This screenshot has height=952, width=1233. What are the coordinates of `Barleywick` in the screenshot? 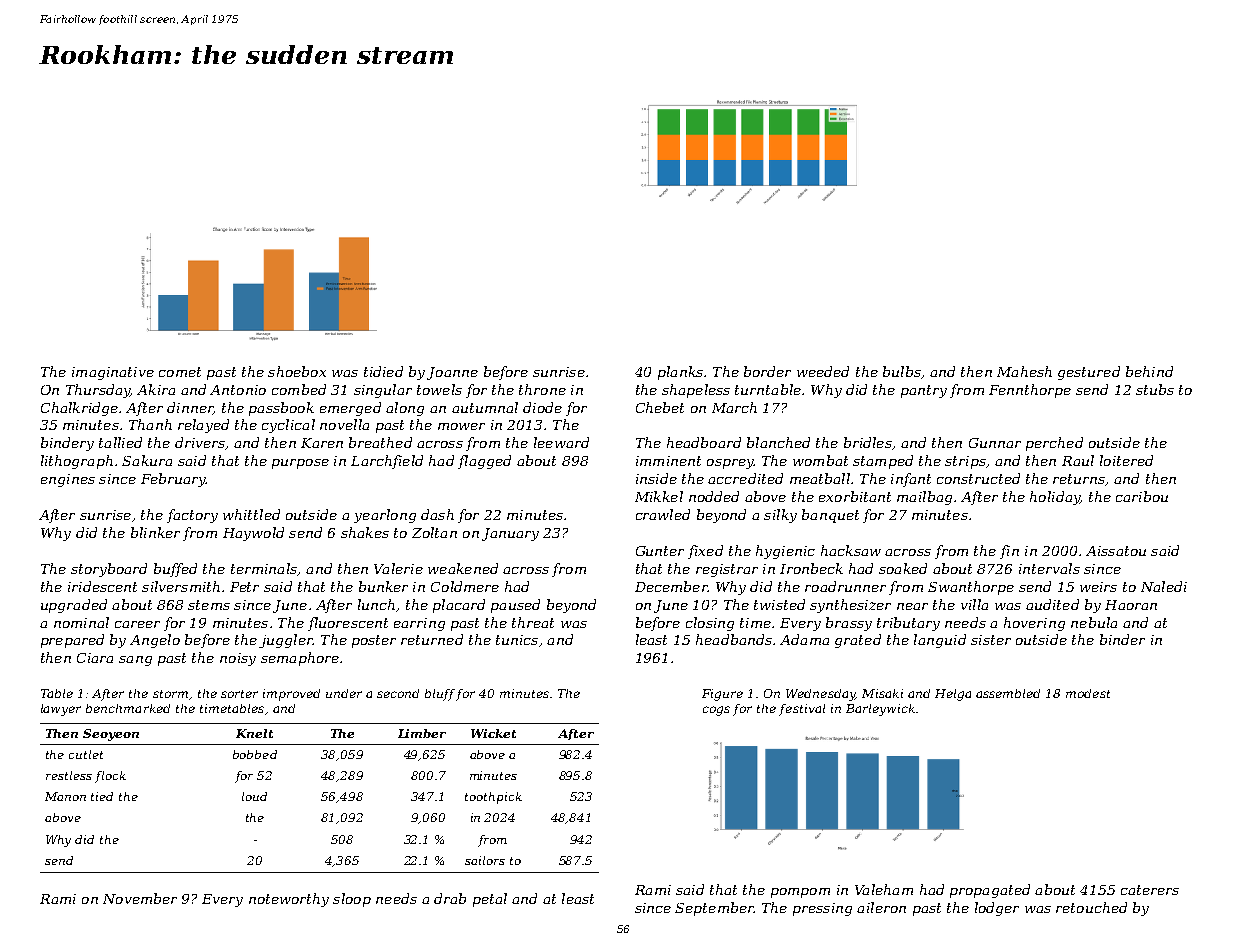 It's located at (880, 710).
